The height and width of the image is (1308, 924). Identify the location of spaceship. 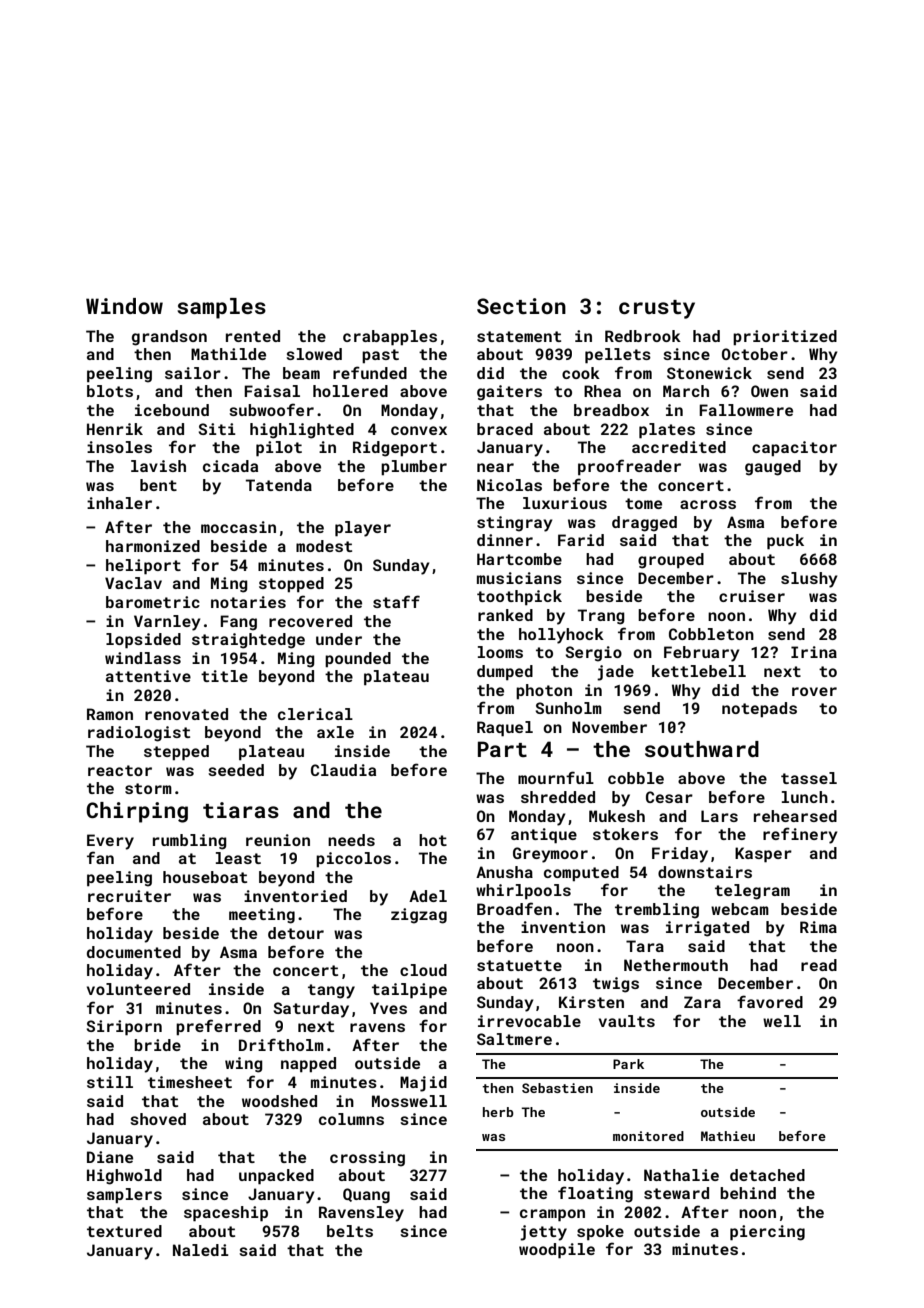
(226, 1214).
